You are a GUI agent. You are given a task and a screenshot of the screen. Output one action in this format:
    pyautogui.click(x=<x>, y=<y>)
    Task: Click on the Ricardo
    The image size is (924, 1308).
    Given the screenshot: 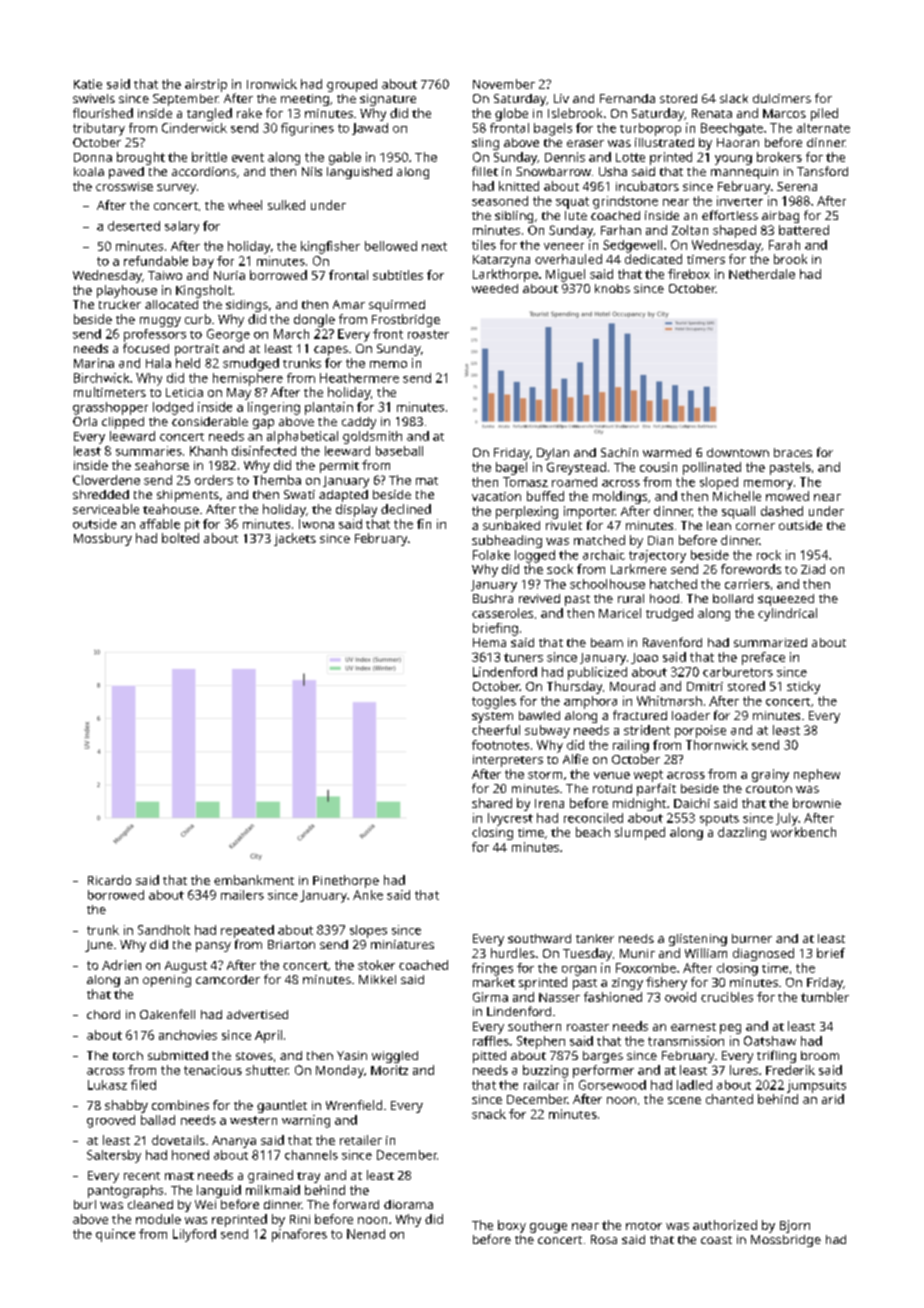 What is the action you would take?
    pyautogui.click(x=109, y=880)
